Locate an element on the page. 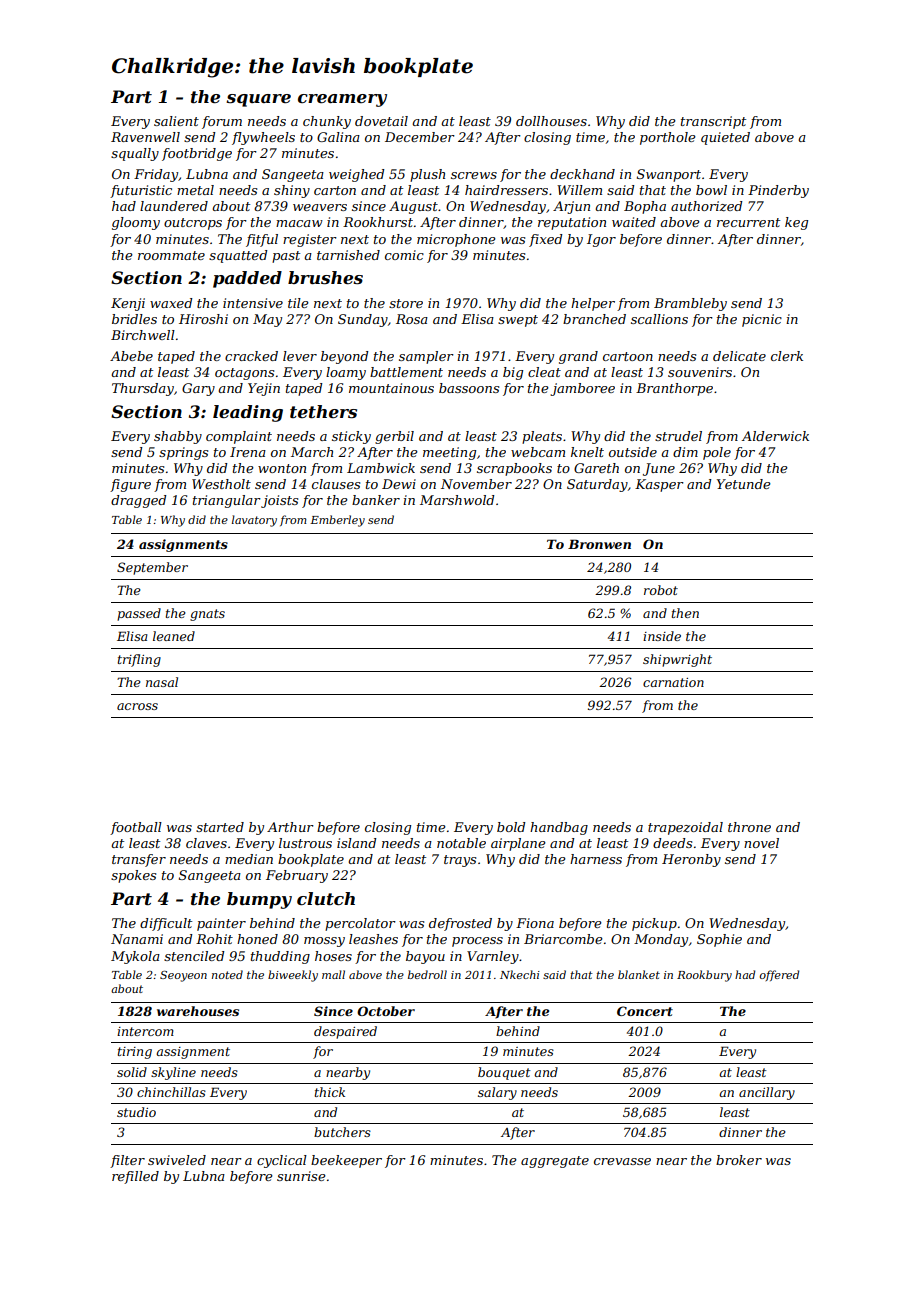  salient is located at coordinates (176, 121).
